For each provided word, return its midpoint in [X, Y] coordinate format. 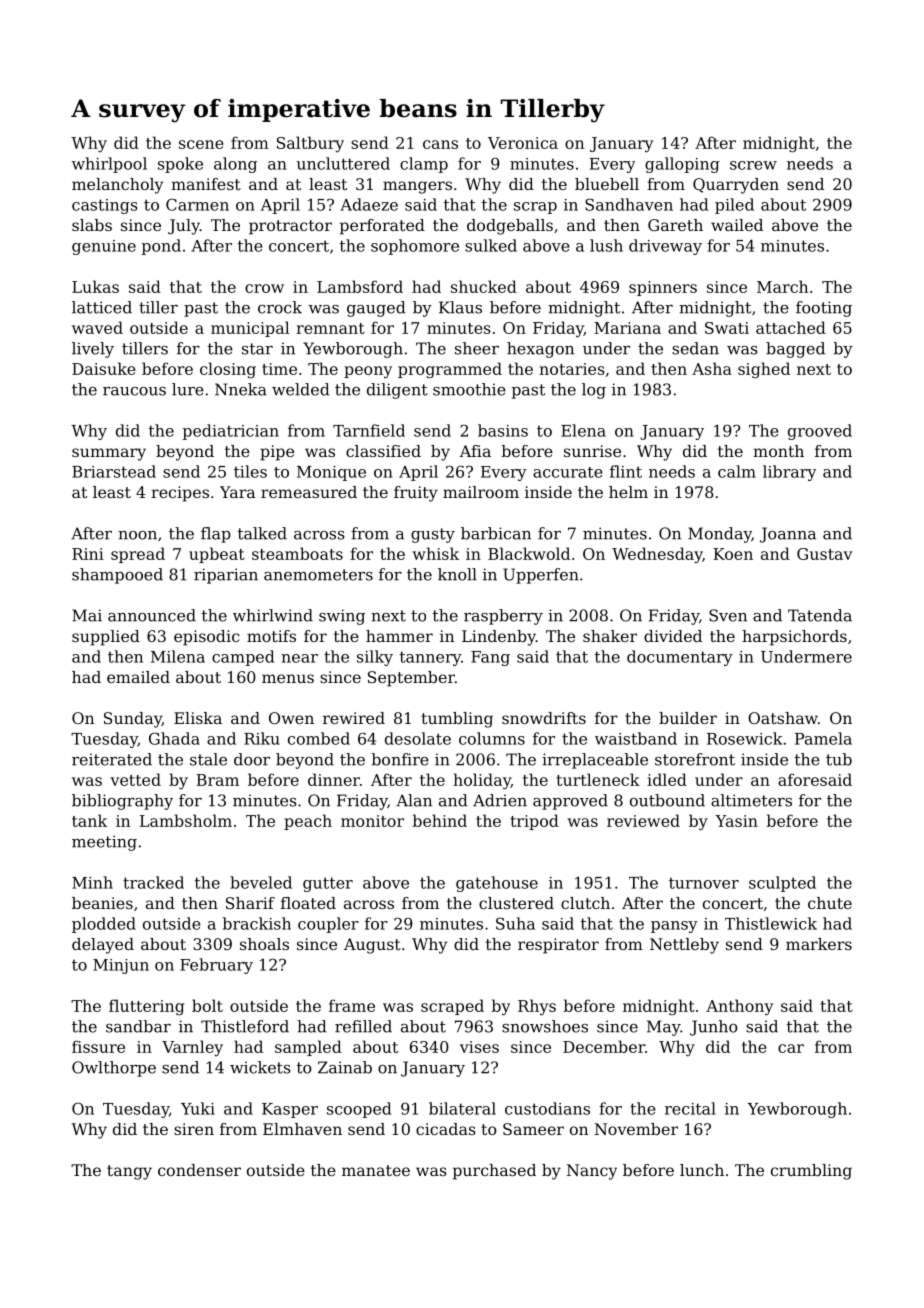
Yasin [736, 821]
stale [208, 759]
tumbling [457, 720]
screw [753, 165]
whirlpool [109, 165]
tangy [129, 1172]
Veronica [523, 143]
